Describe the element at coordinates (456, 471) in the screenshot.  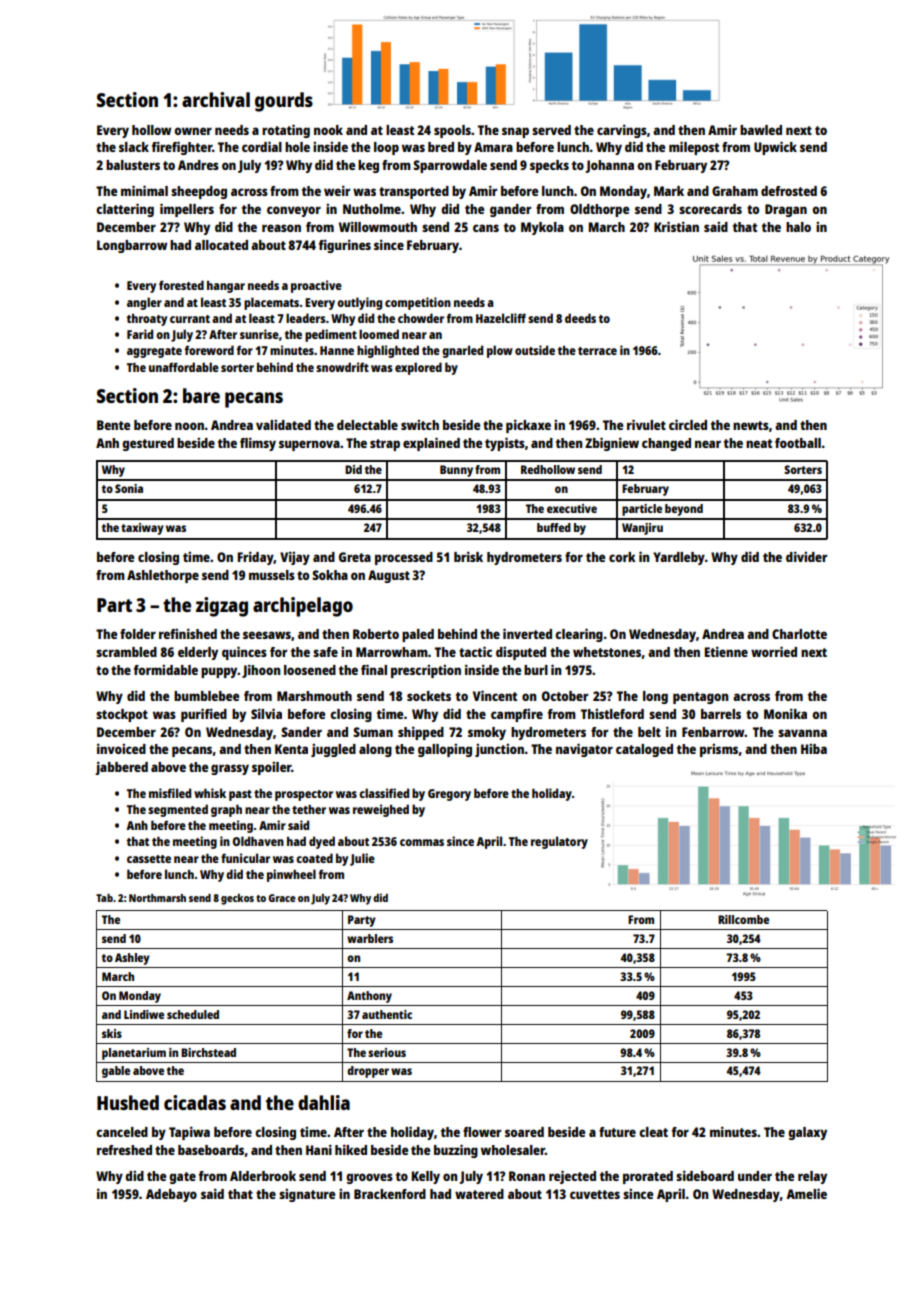
I see `Bunny` at that location.
